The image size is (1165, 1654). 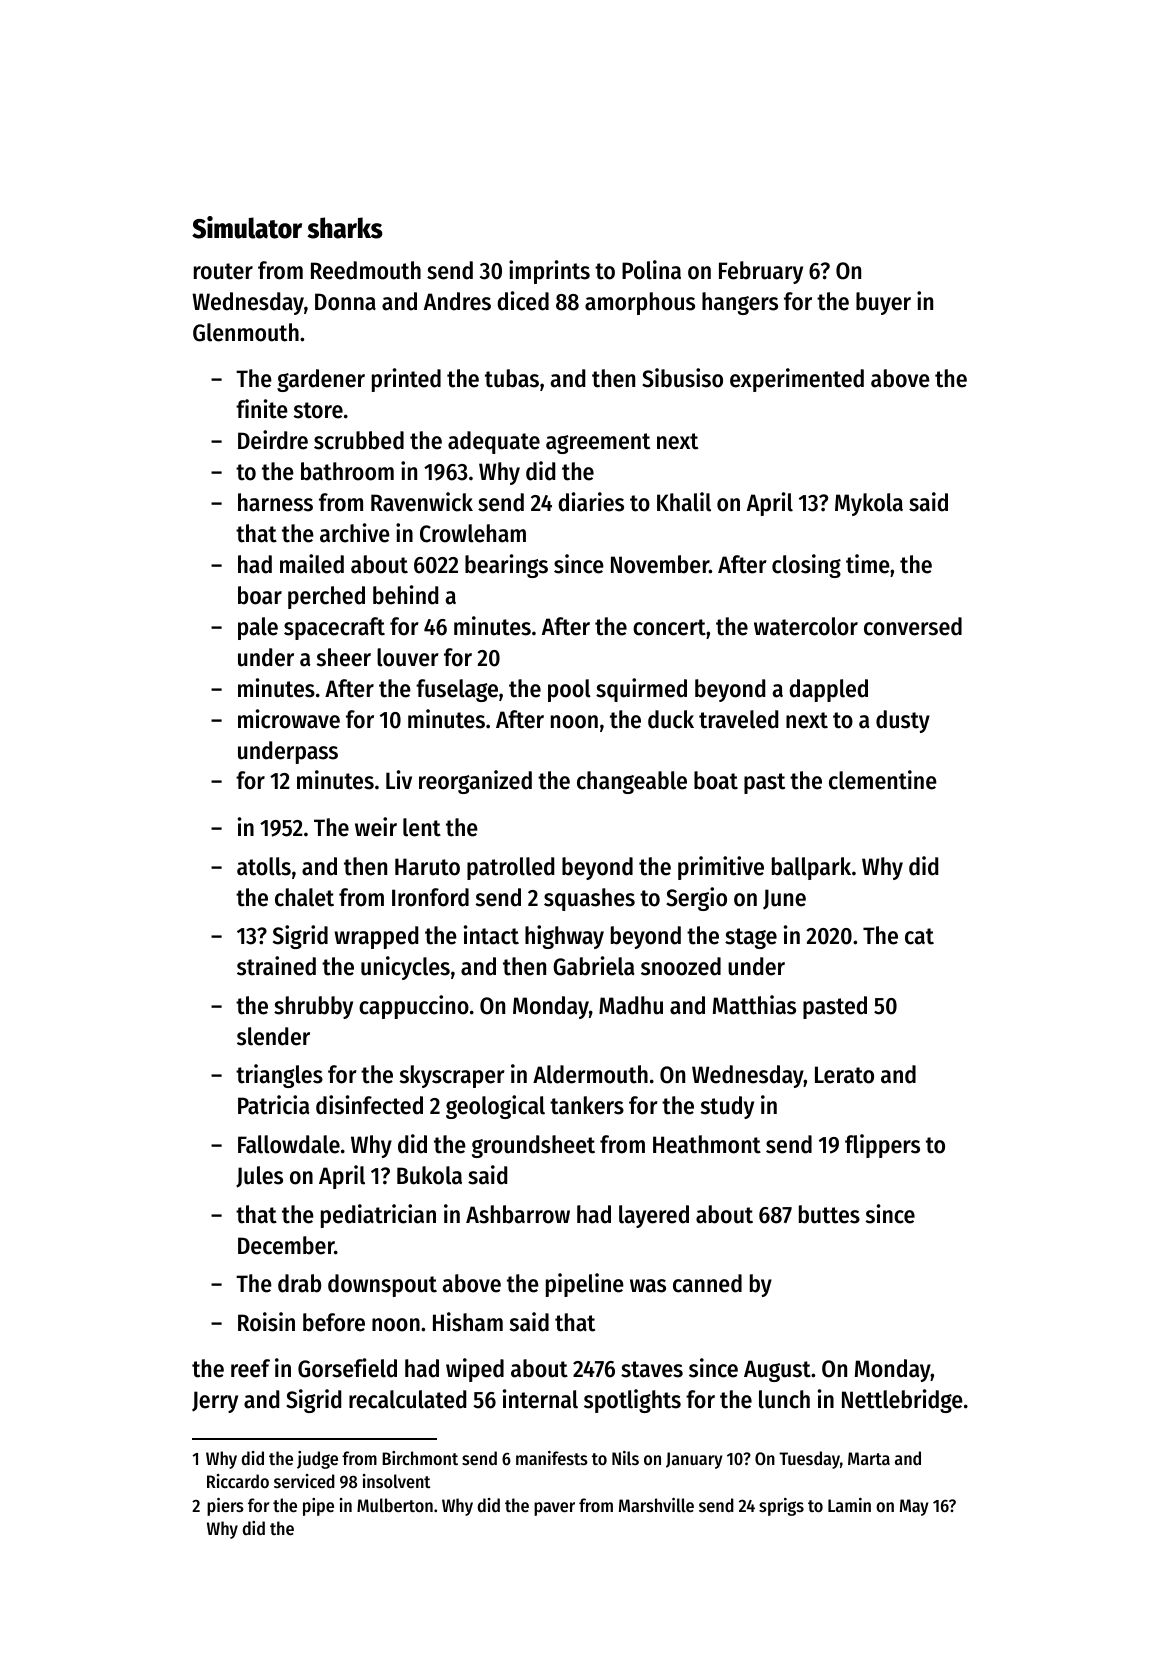 What do you see at coordinates (761, 272) in the screenshot?
I see `February` at bounding box center [761, 272].
